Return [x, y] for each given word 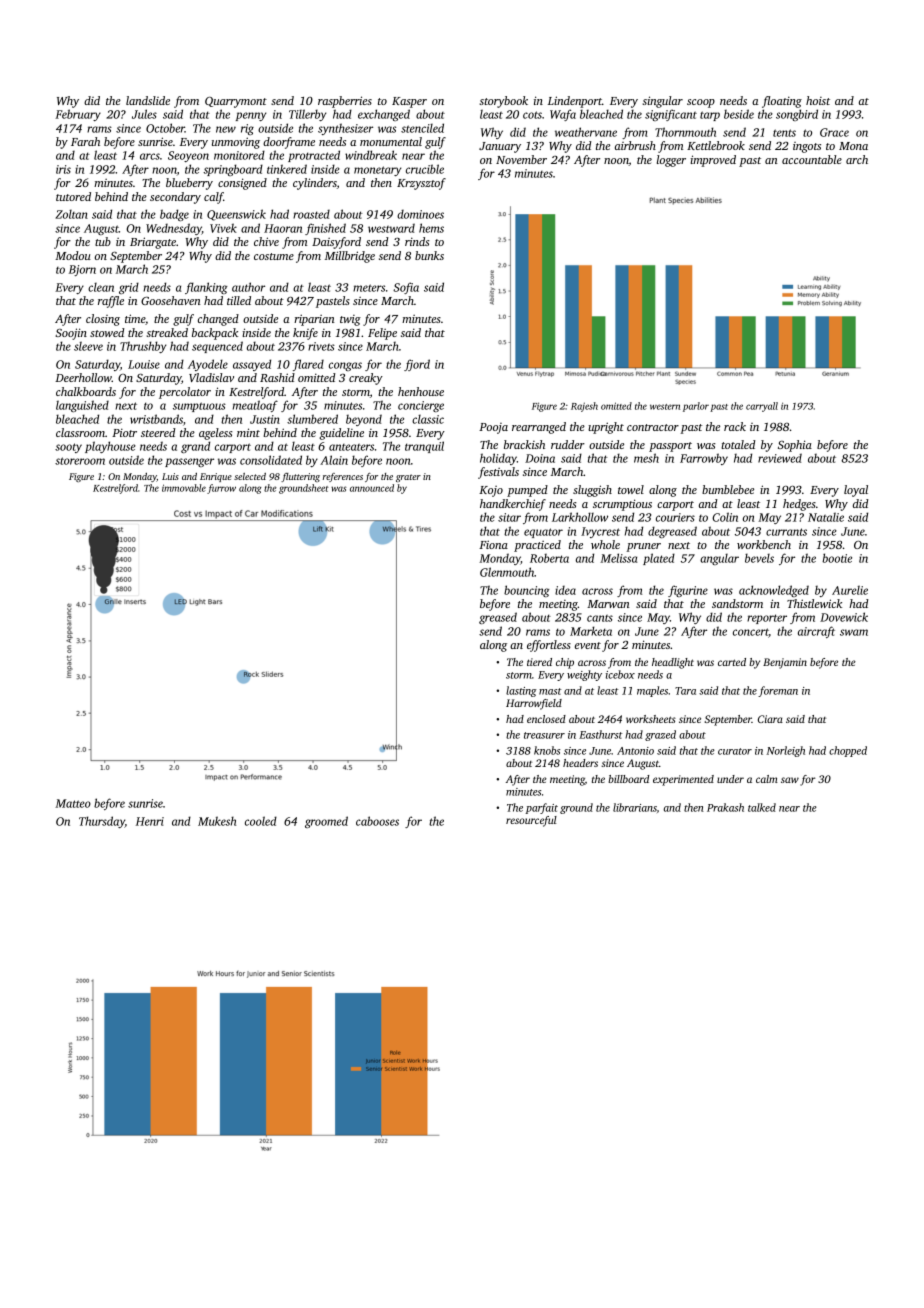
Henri [150, 821]
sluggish [592, 491]
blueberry [189, 184]
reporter [767, 619]
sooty [68, 448]
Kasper [409, 102]
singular [662, 102]
